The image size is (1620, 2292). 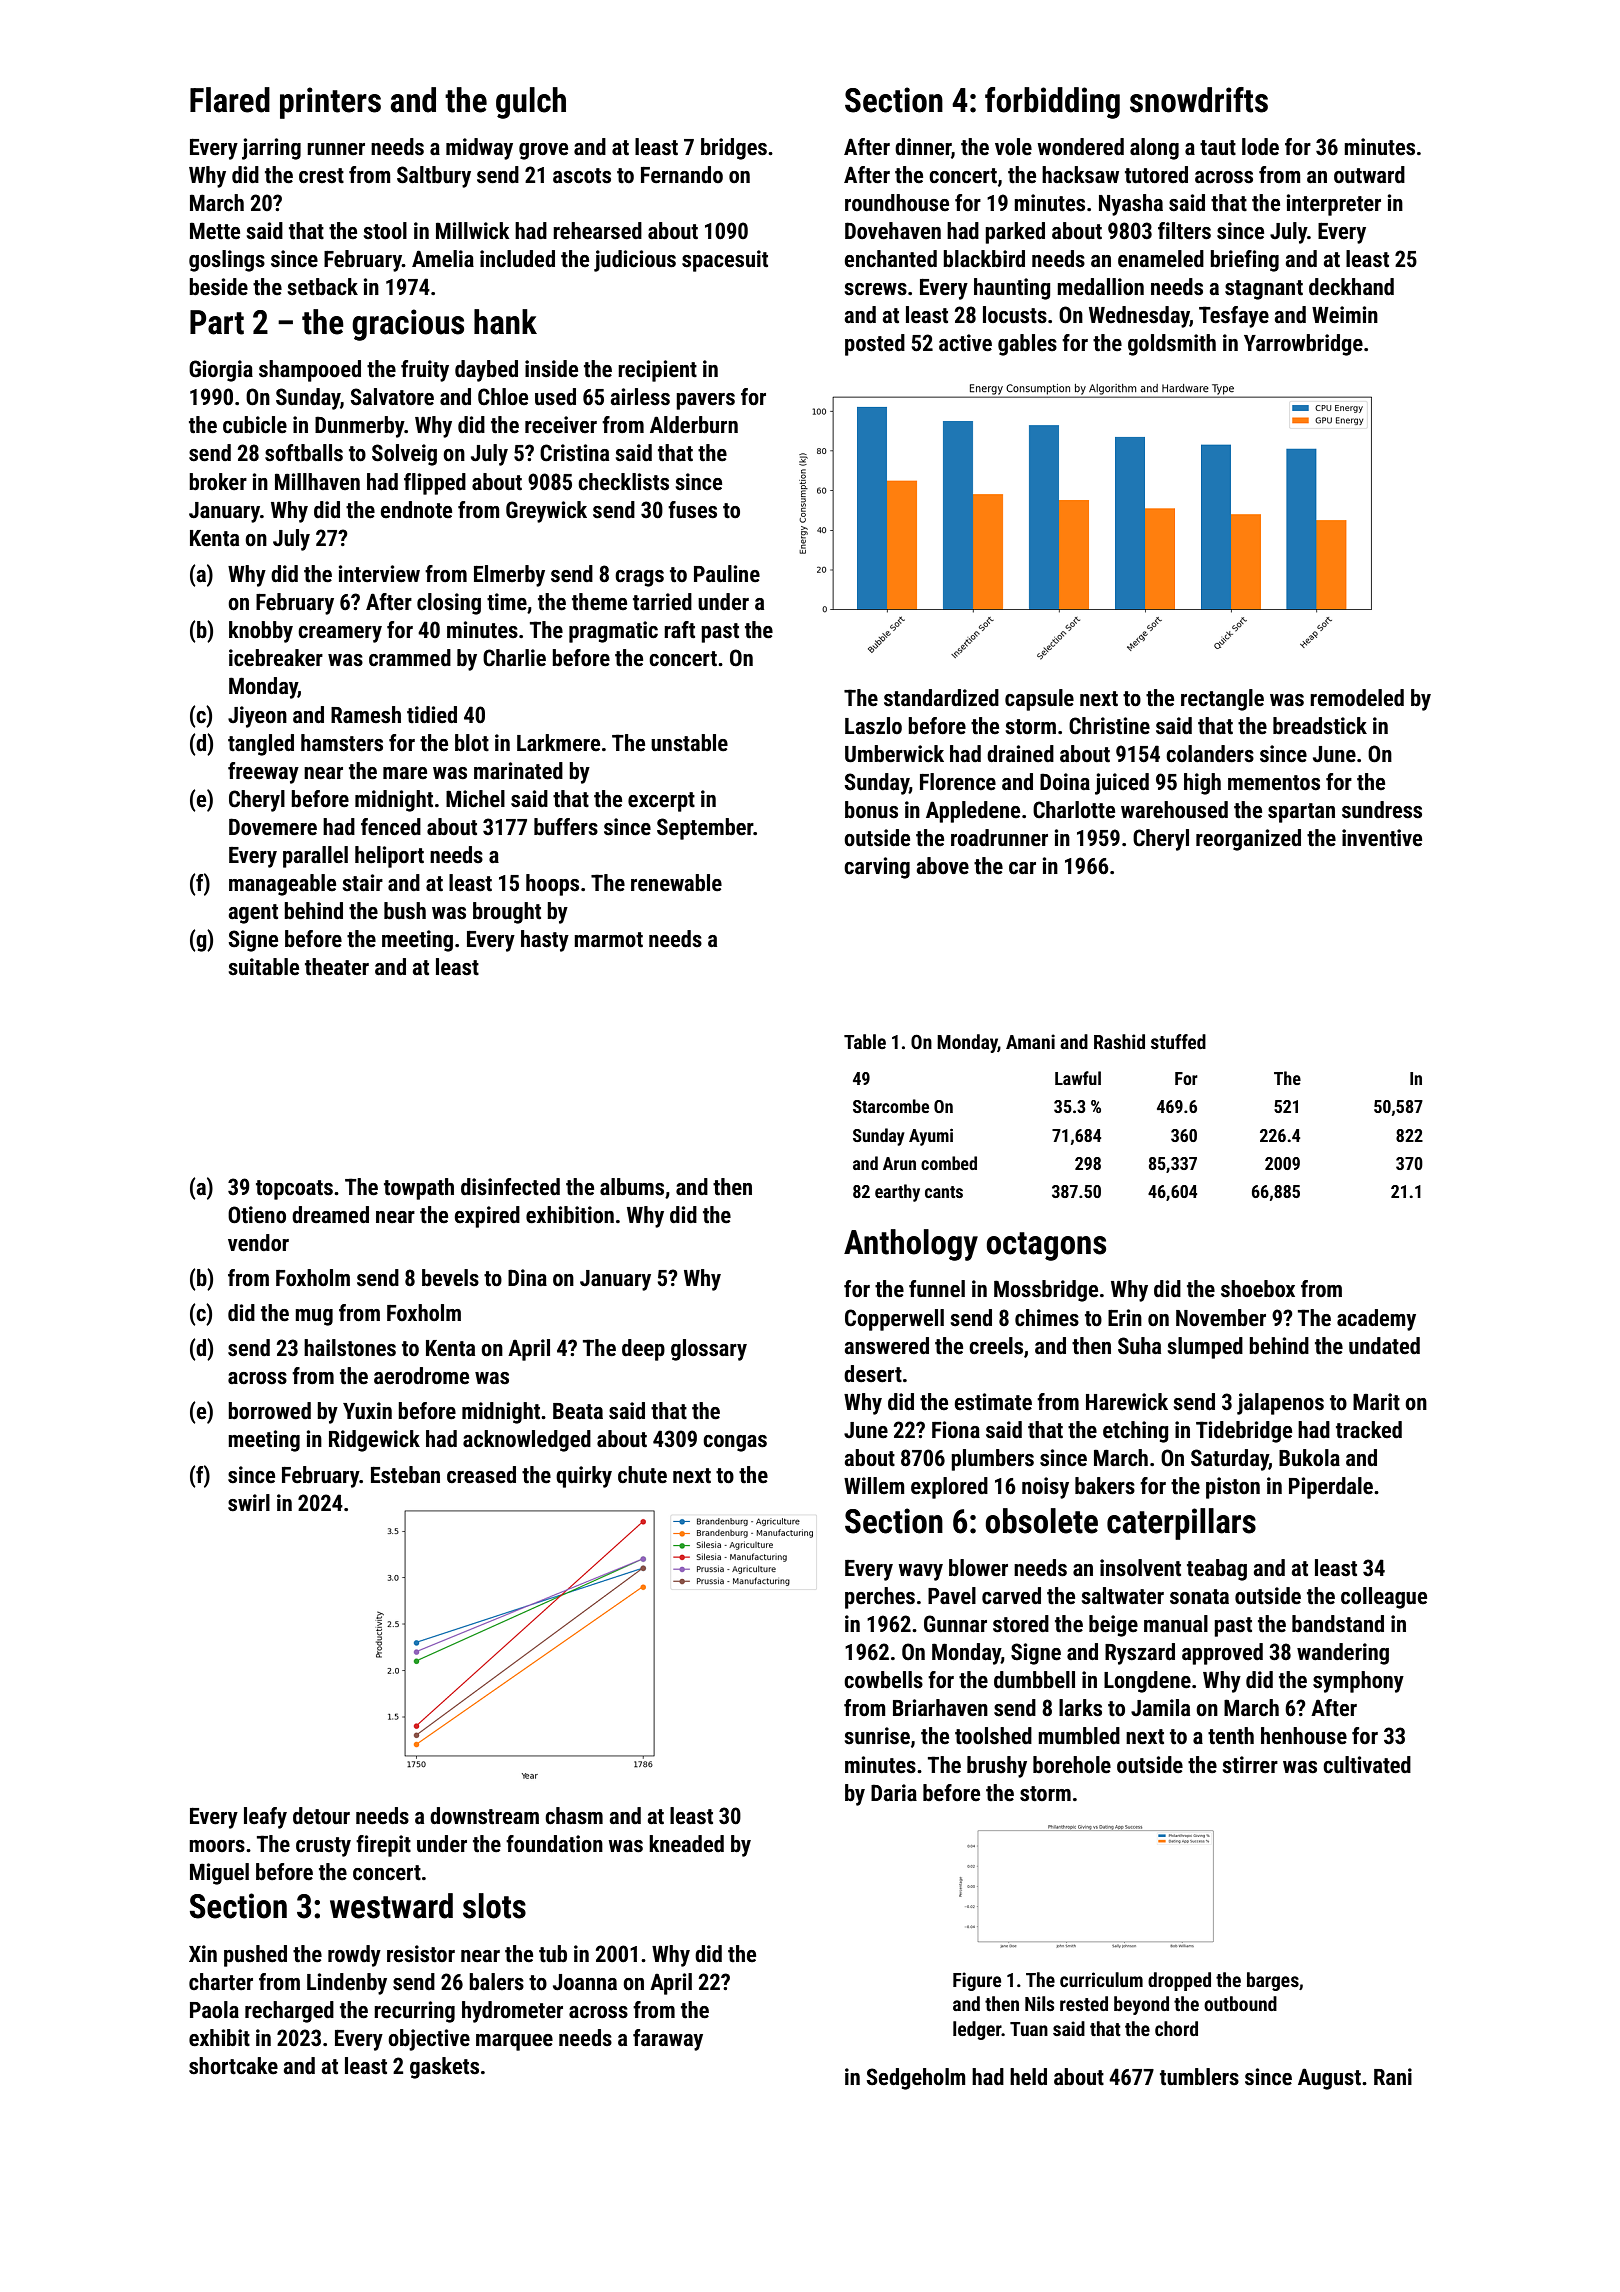 What do you see at coordinates (692, 510) in the screenshot?
I see `fuses` at bounding box center [692, 510].
